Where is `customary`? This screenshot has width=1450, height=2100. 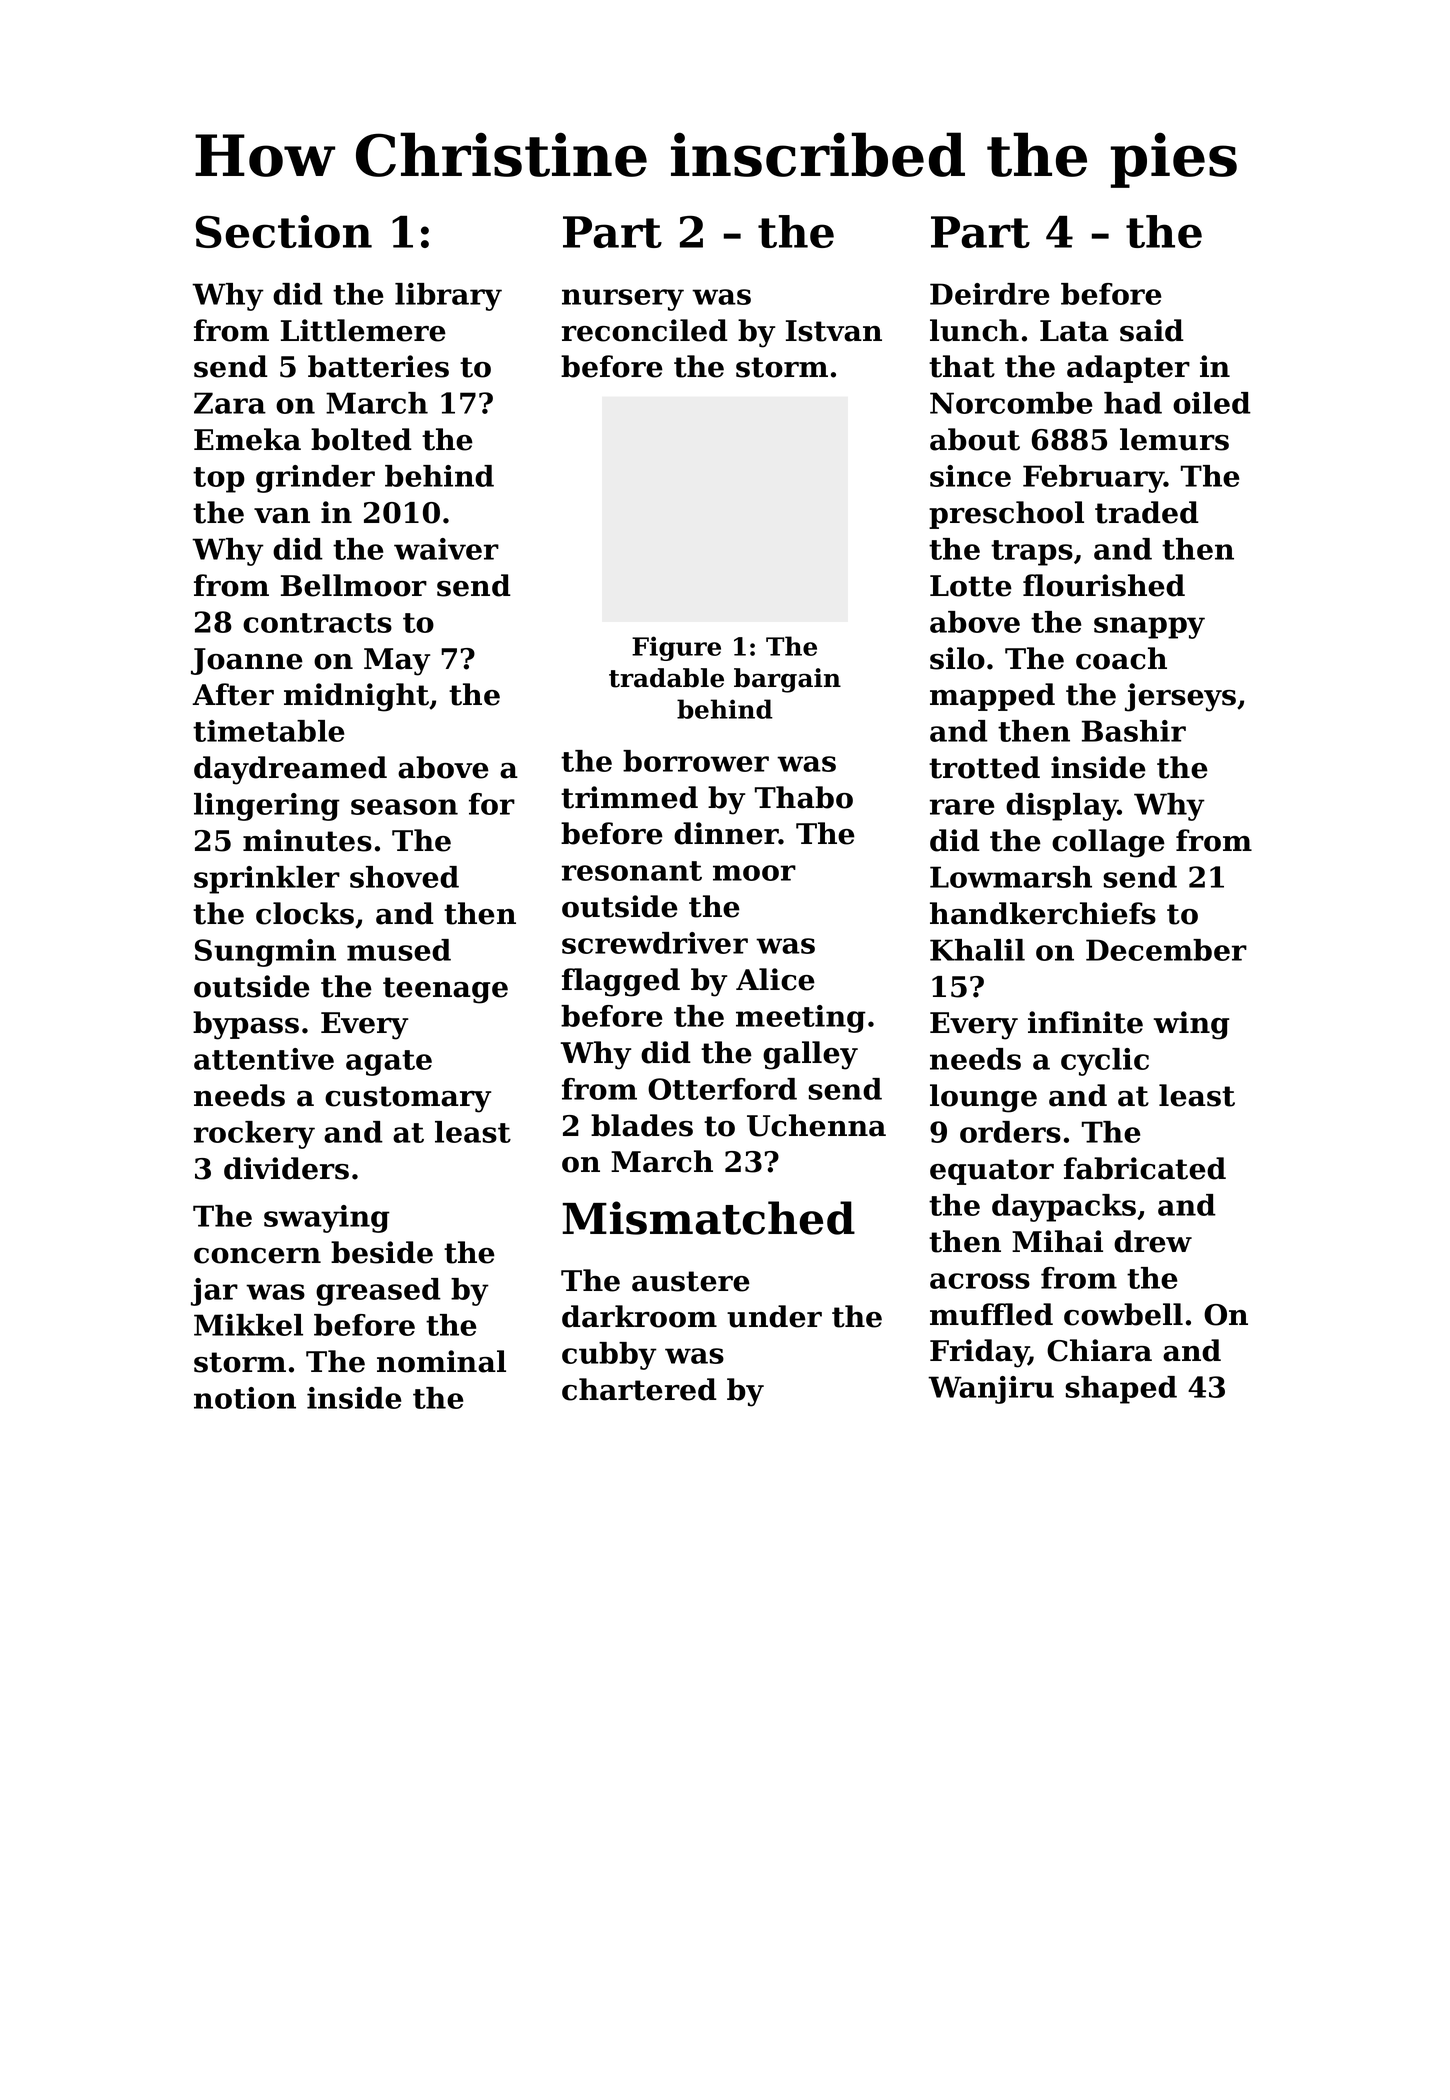
customary is located at coordinates (408, 1099).
